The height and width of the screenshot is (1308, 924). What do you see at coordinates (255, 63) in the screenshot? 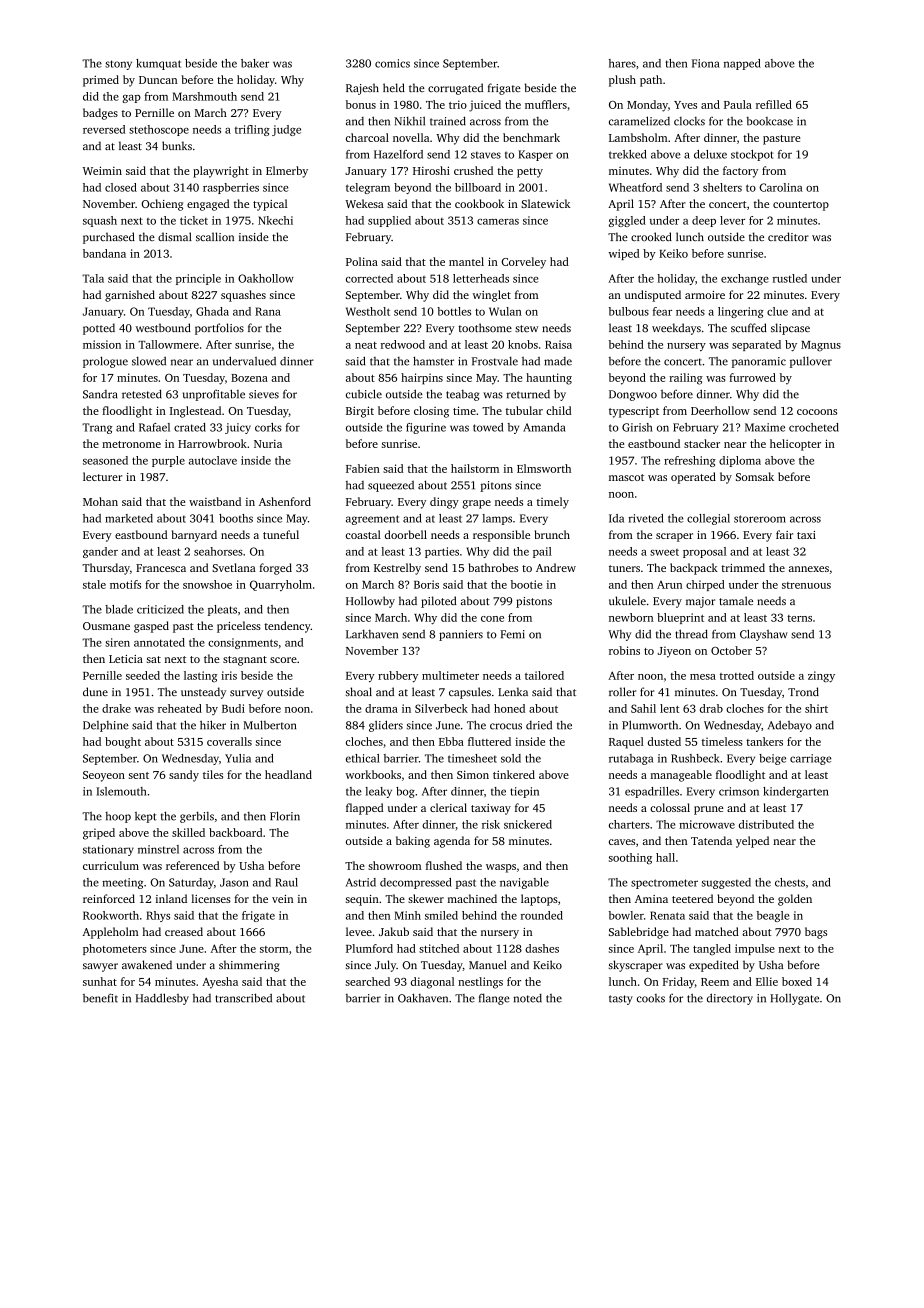
I see `baker` at bounding box center [255, 63].
